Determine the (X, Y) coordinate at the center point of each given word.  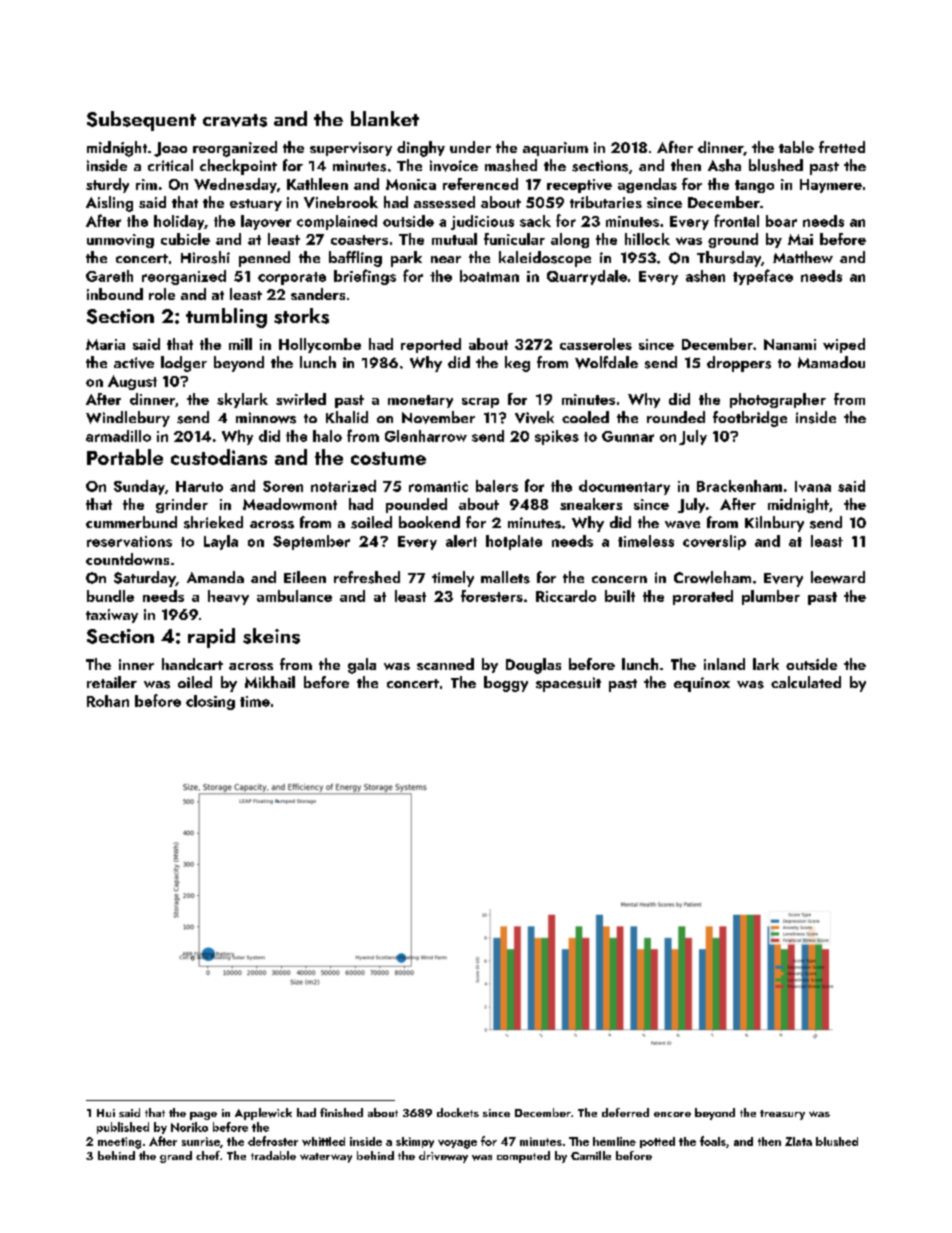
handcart (192, 664)
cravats (235, 120)
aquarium (555, 149)
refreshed (367, 577)
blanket (385, 118)
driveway (443, 1157)
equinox (702, 684)
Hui (106, 1113)
